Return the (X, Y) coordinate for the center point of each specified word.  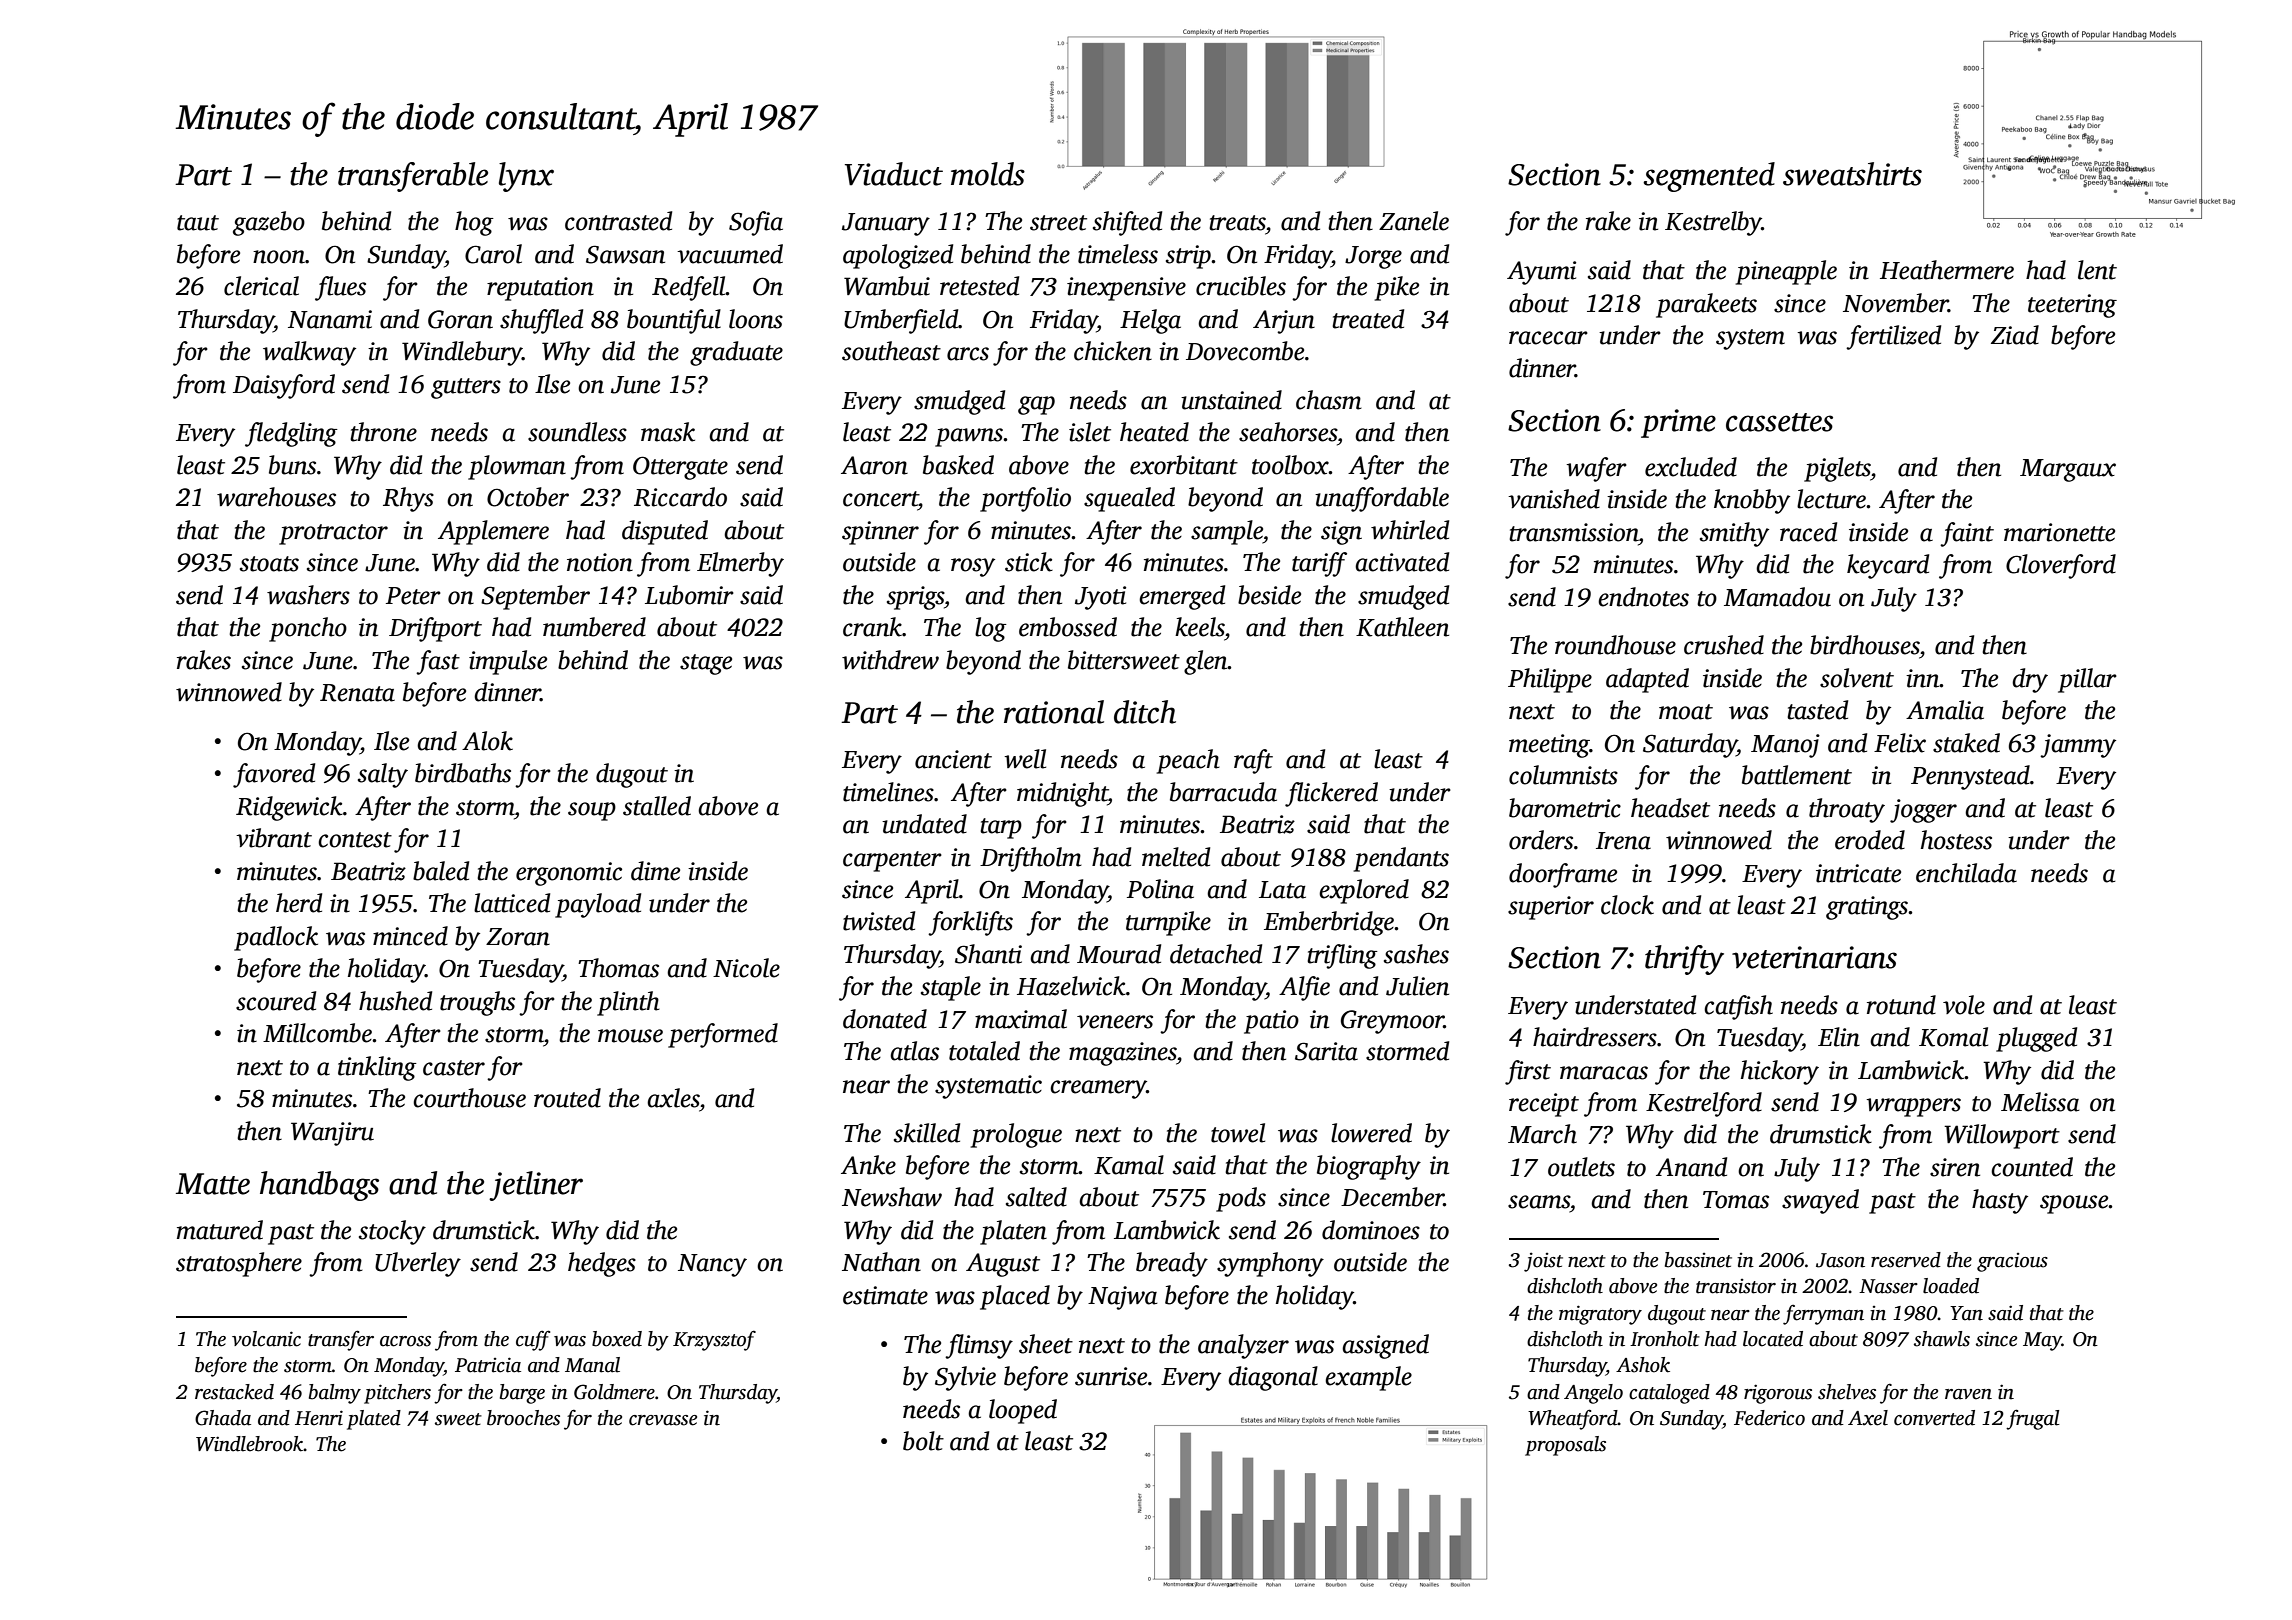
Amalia (1945, 710)
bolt (923, 1441)
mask (668, 432)
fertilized (1893, 337)
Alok (487, 741)
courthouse (469, 1098)
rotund (1901, 1005)
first (1528, 1072)
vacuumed (730, 254)
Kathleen (1402, 627)
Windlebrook (249, 1444)
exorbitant (1184, 465)
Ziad (2015, 335)
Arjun (1284, 322)
